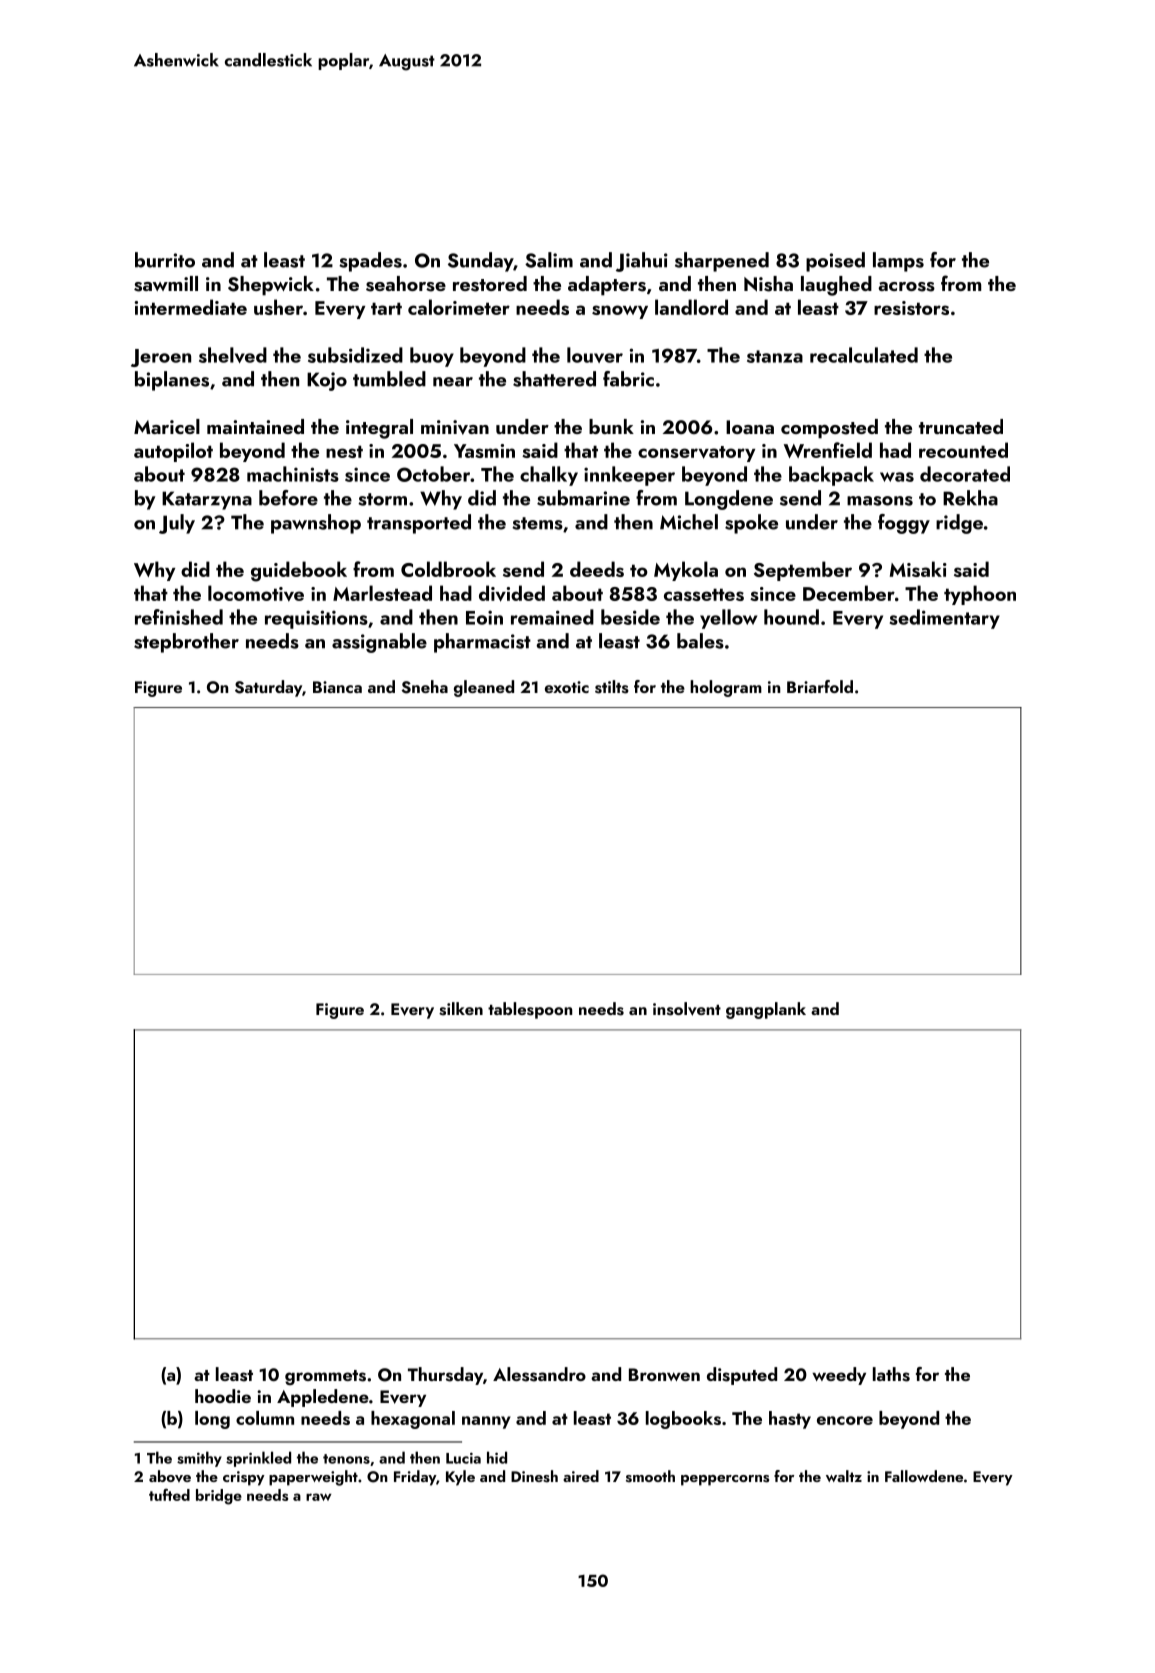 Image resolution: width=1155 pixels, height=1673 pixels. I want to click on Briarfold, so click(820, 686).
